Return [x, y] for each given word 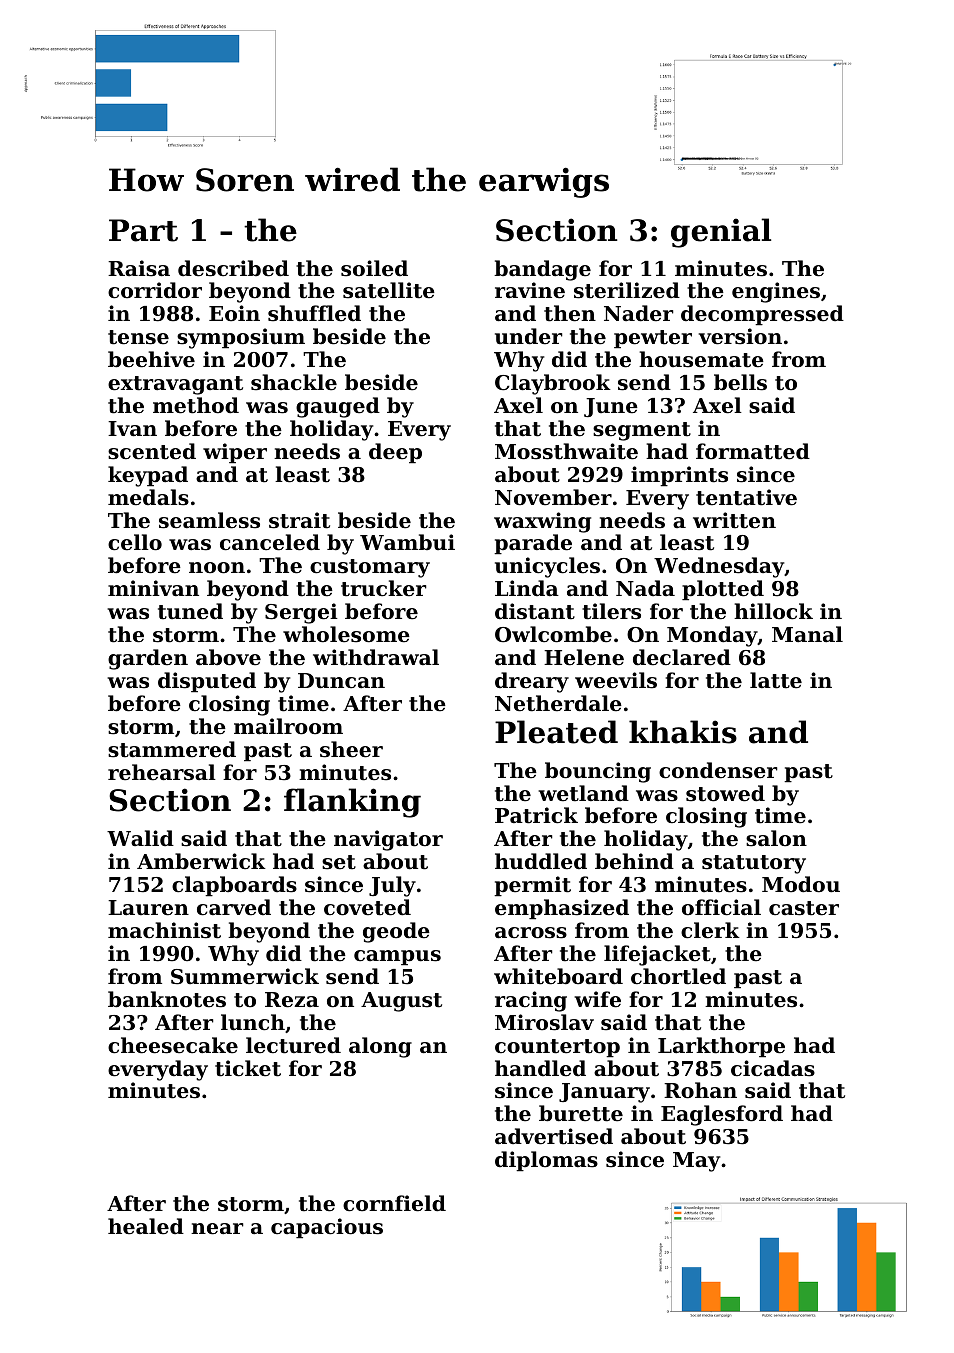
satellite [389, 290]
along [380, 1047]
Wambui [407, 542]
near [217, 1229]
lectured [293, 1045]
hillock [773, 611]
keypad [148, 476]
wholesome [346, 634]
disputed [207, 682]
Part [143, 230]
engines [776, 292]
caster [804, 908]
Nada [645, 588]
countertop [557, 1048]
